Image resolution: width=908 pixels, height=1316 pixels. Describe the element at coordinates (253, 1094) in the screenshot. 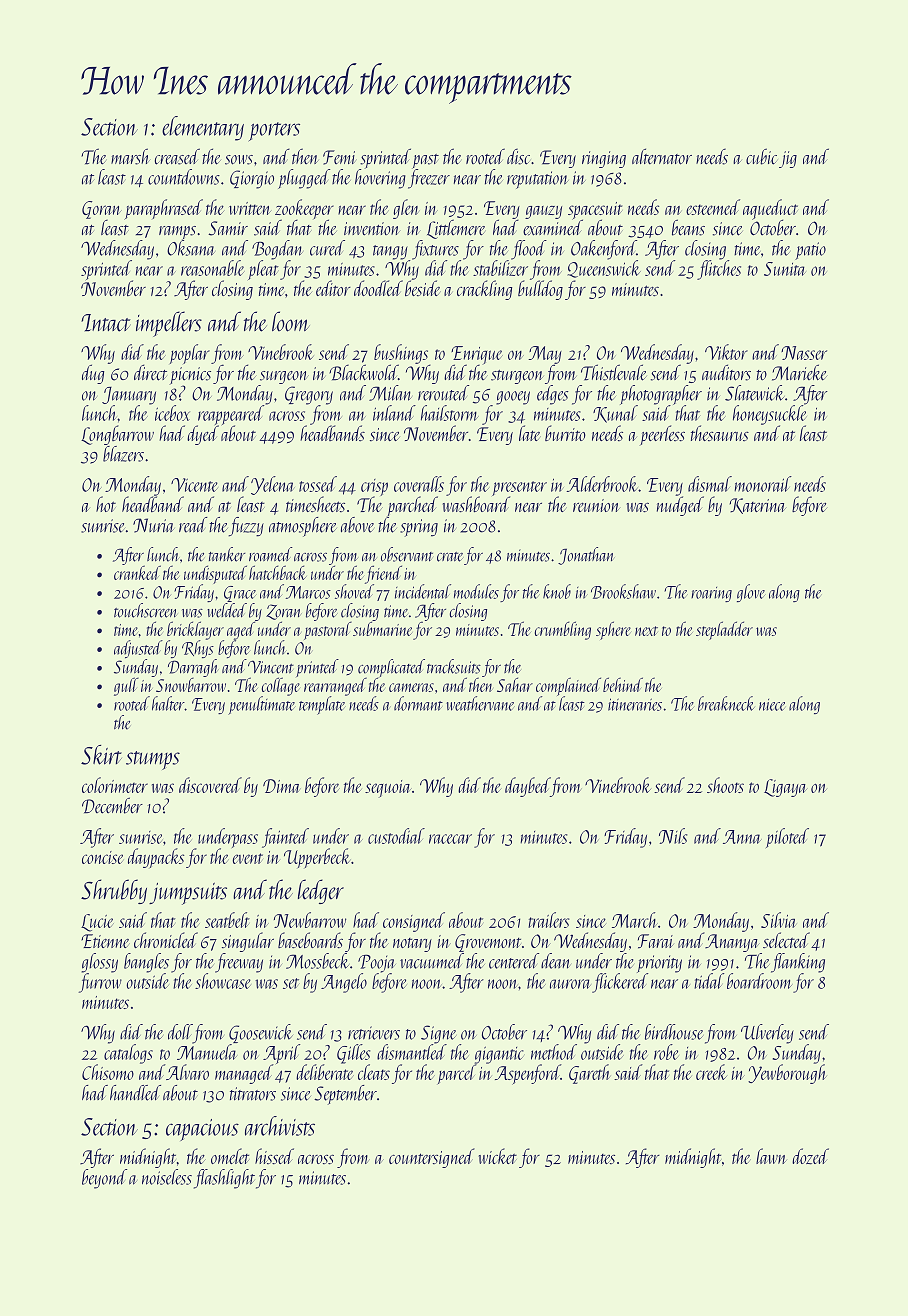

I see `titrators` at that location.
